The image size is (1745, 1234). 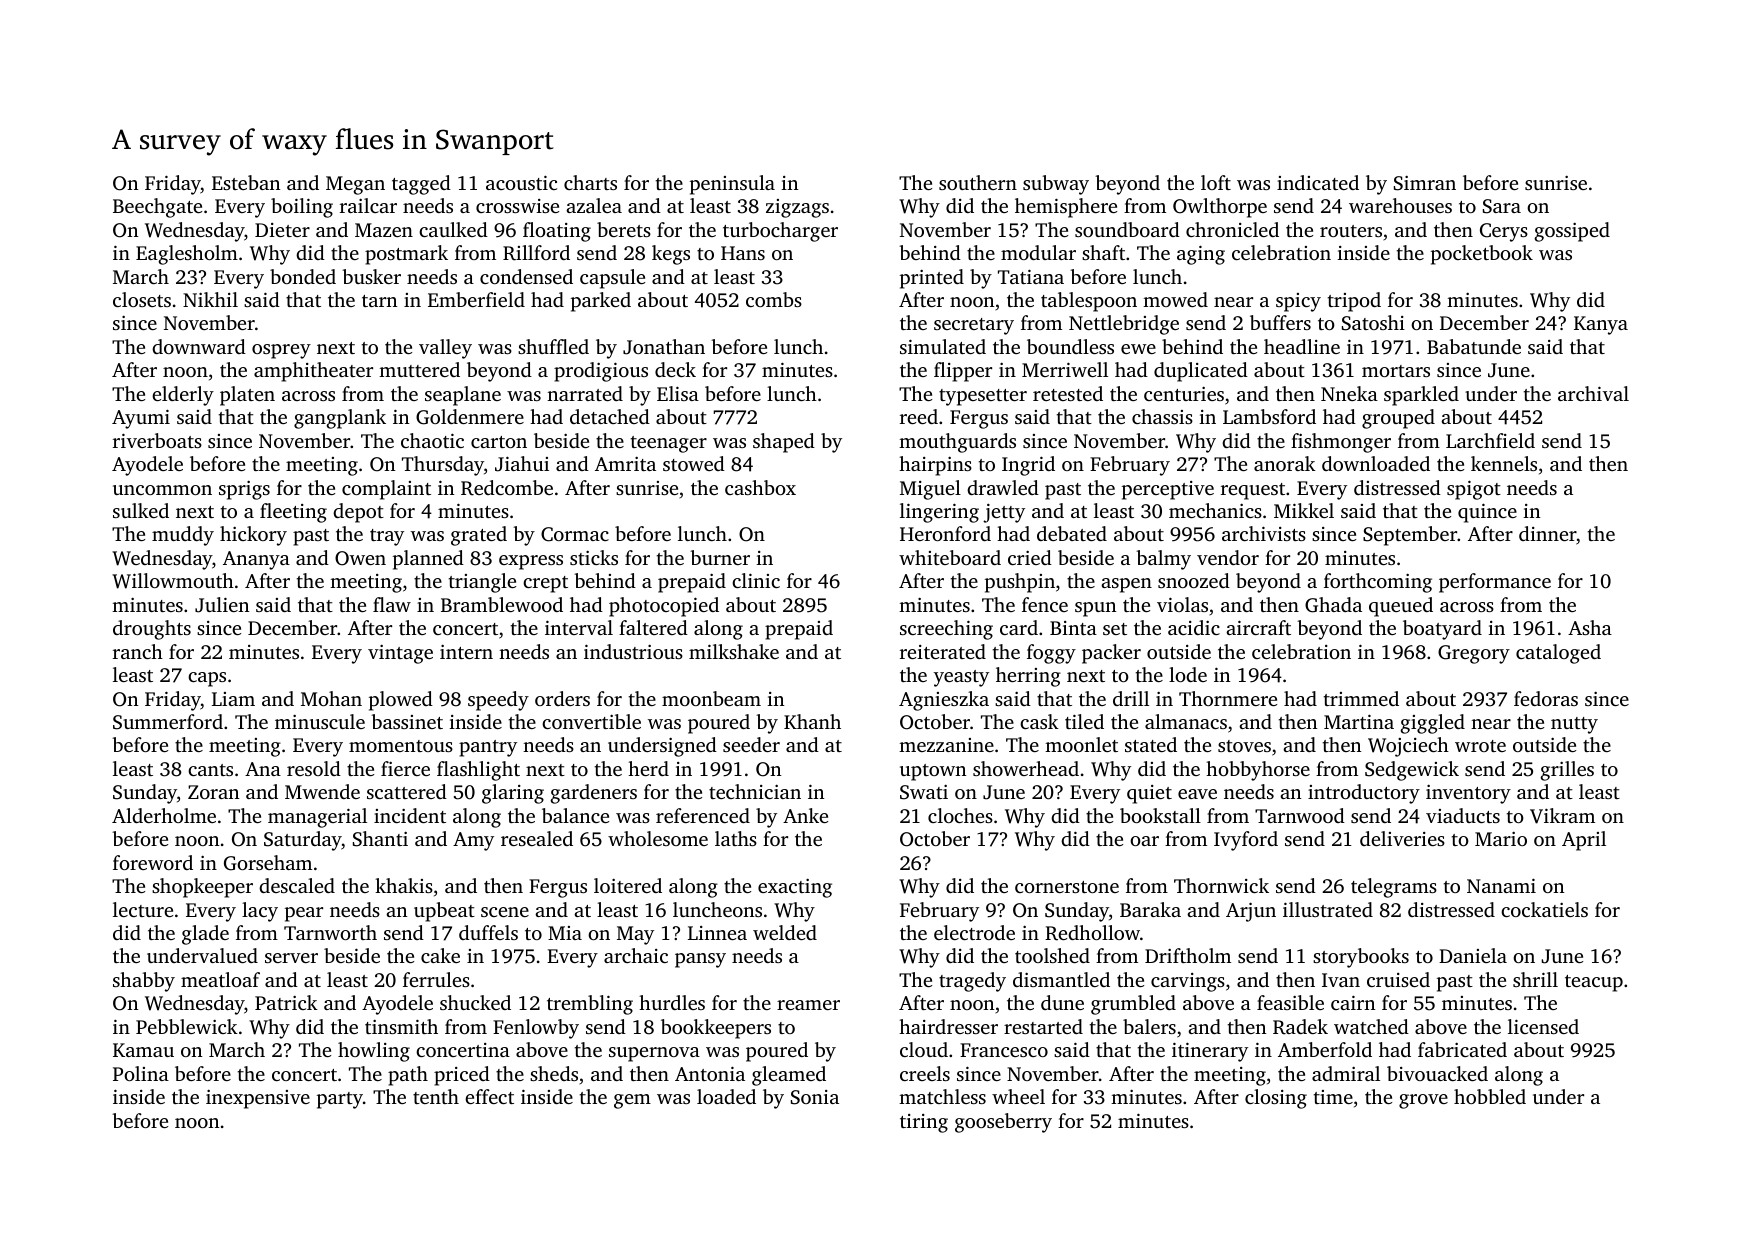 What do you see at coordinates (734, 651) in the image?
I see `milkshake` at bounding box center [734, 651].
